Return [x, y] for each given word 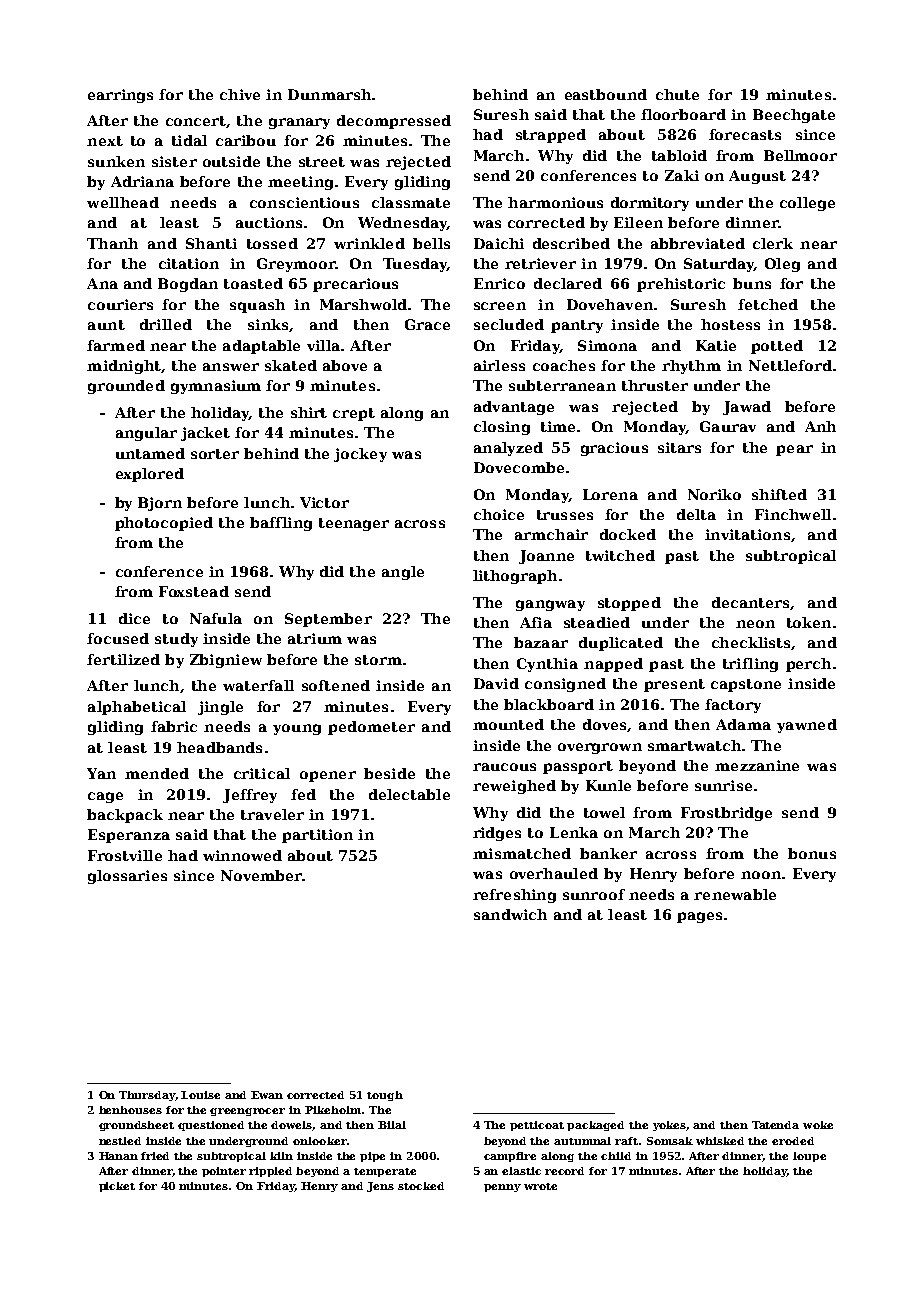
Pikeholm [333, 1110]
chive [240, 94]
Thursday [147, 1096]
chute [677, 94]
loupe [809, 1157]
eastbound [606, 94]
